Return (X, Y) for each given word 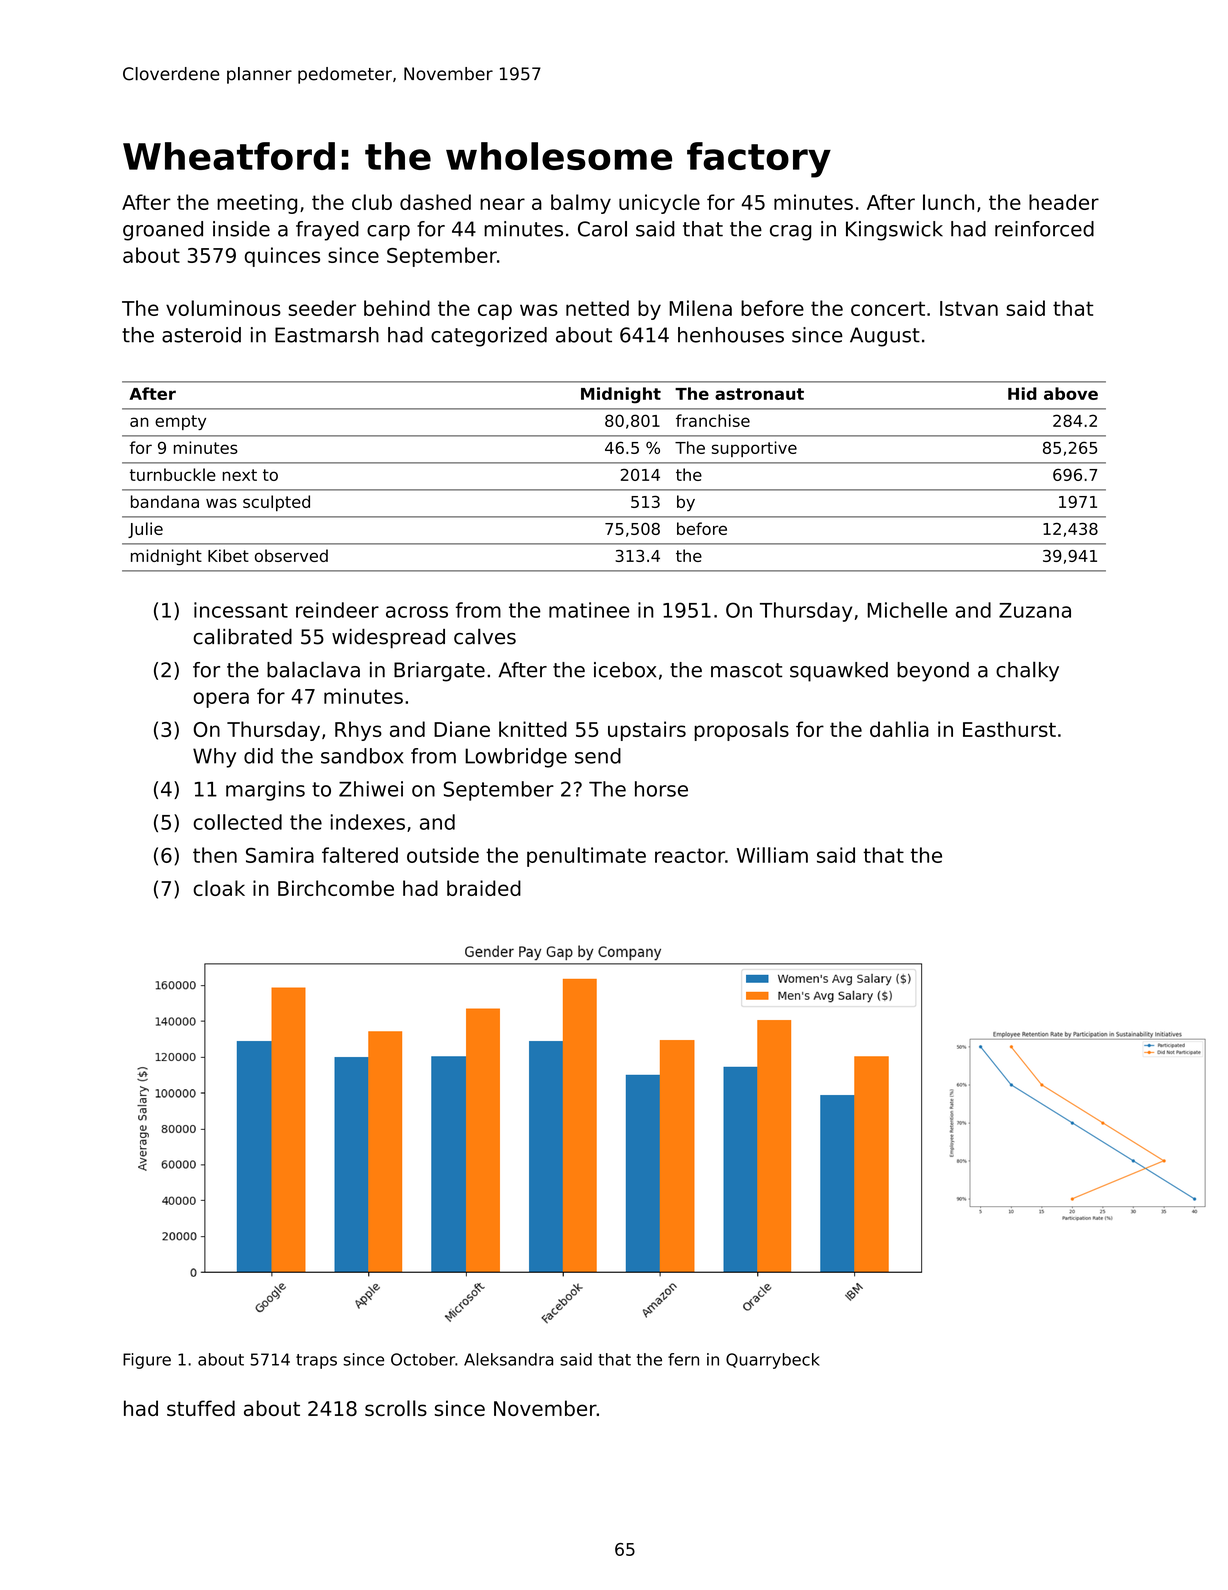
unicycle (659, 204)
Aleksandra (508, 1359)
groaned (163, 231)
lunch (948, 202)
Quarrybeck (773, 1361)
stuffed (201, 1408)
